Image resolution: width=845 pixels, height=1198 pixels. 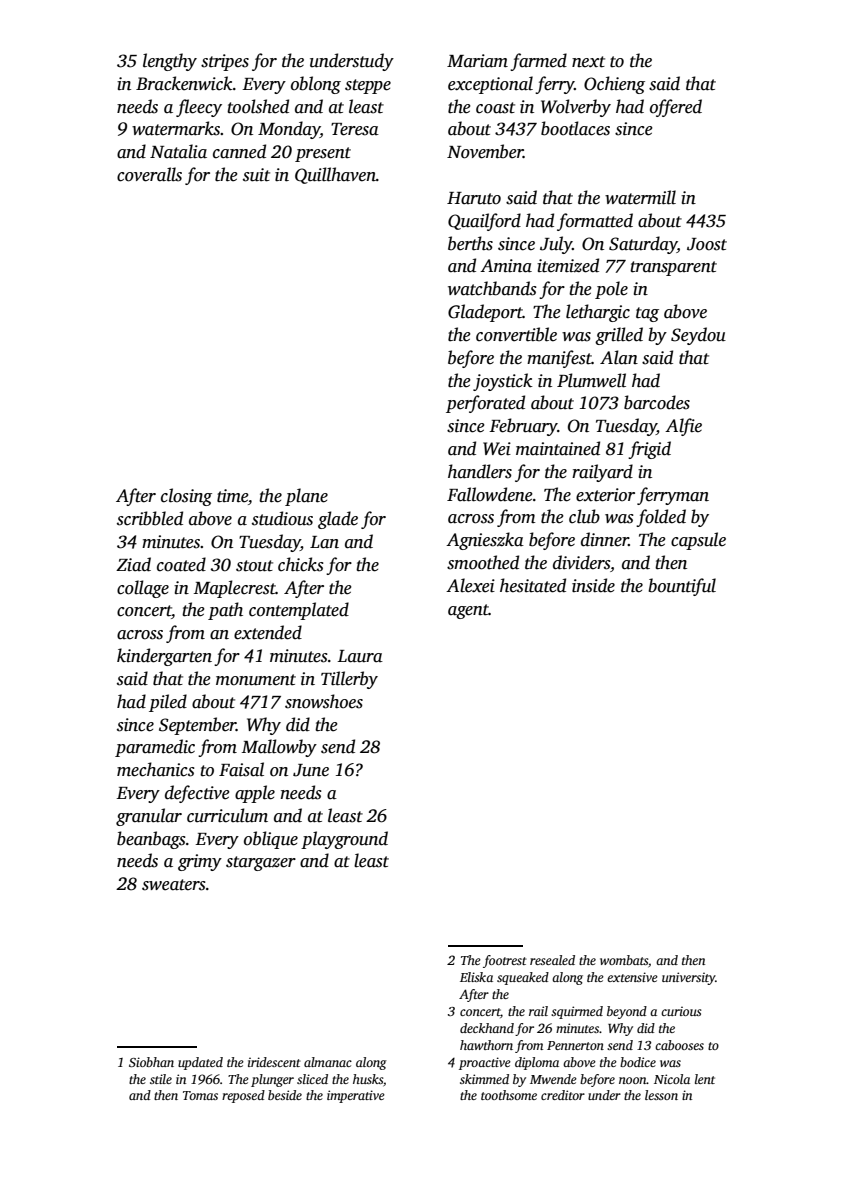 What do you see at coordinates (588, 62) in the screenshot?
I see `next` at bounding box center [588, 62].
